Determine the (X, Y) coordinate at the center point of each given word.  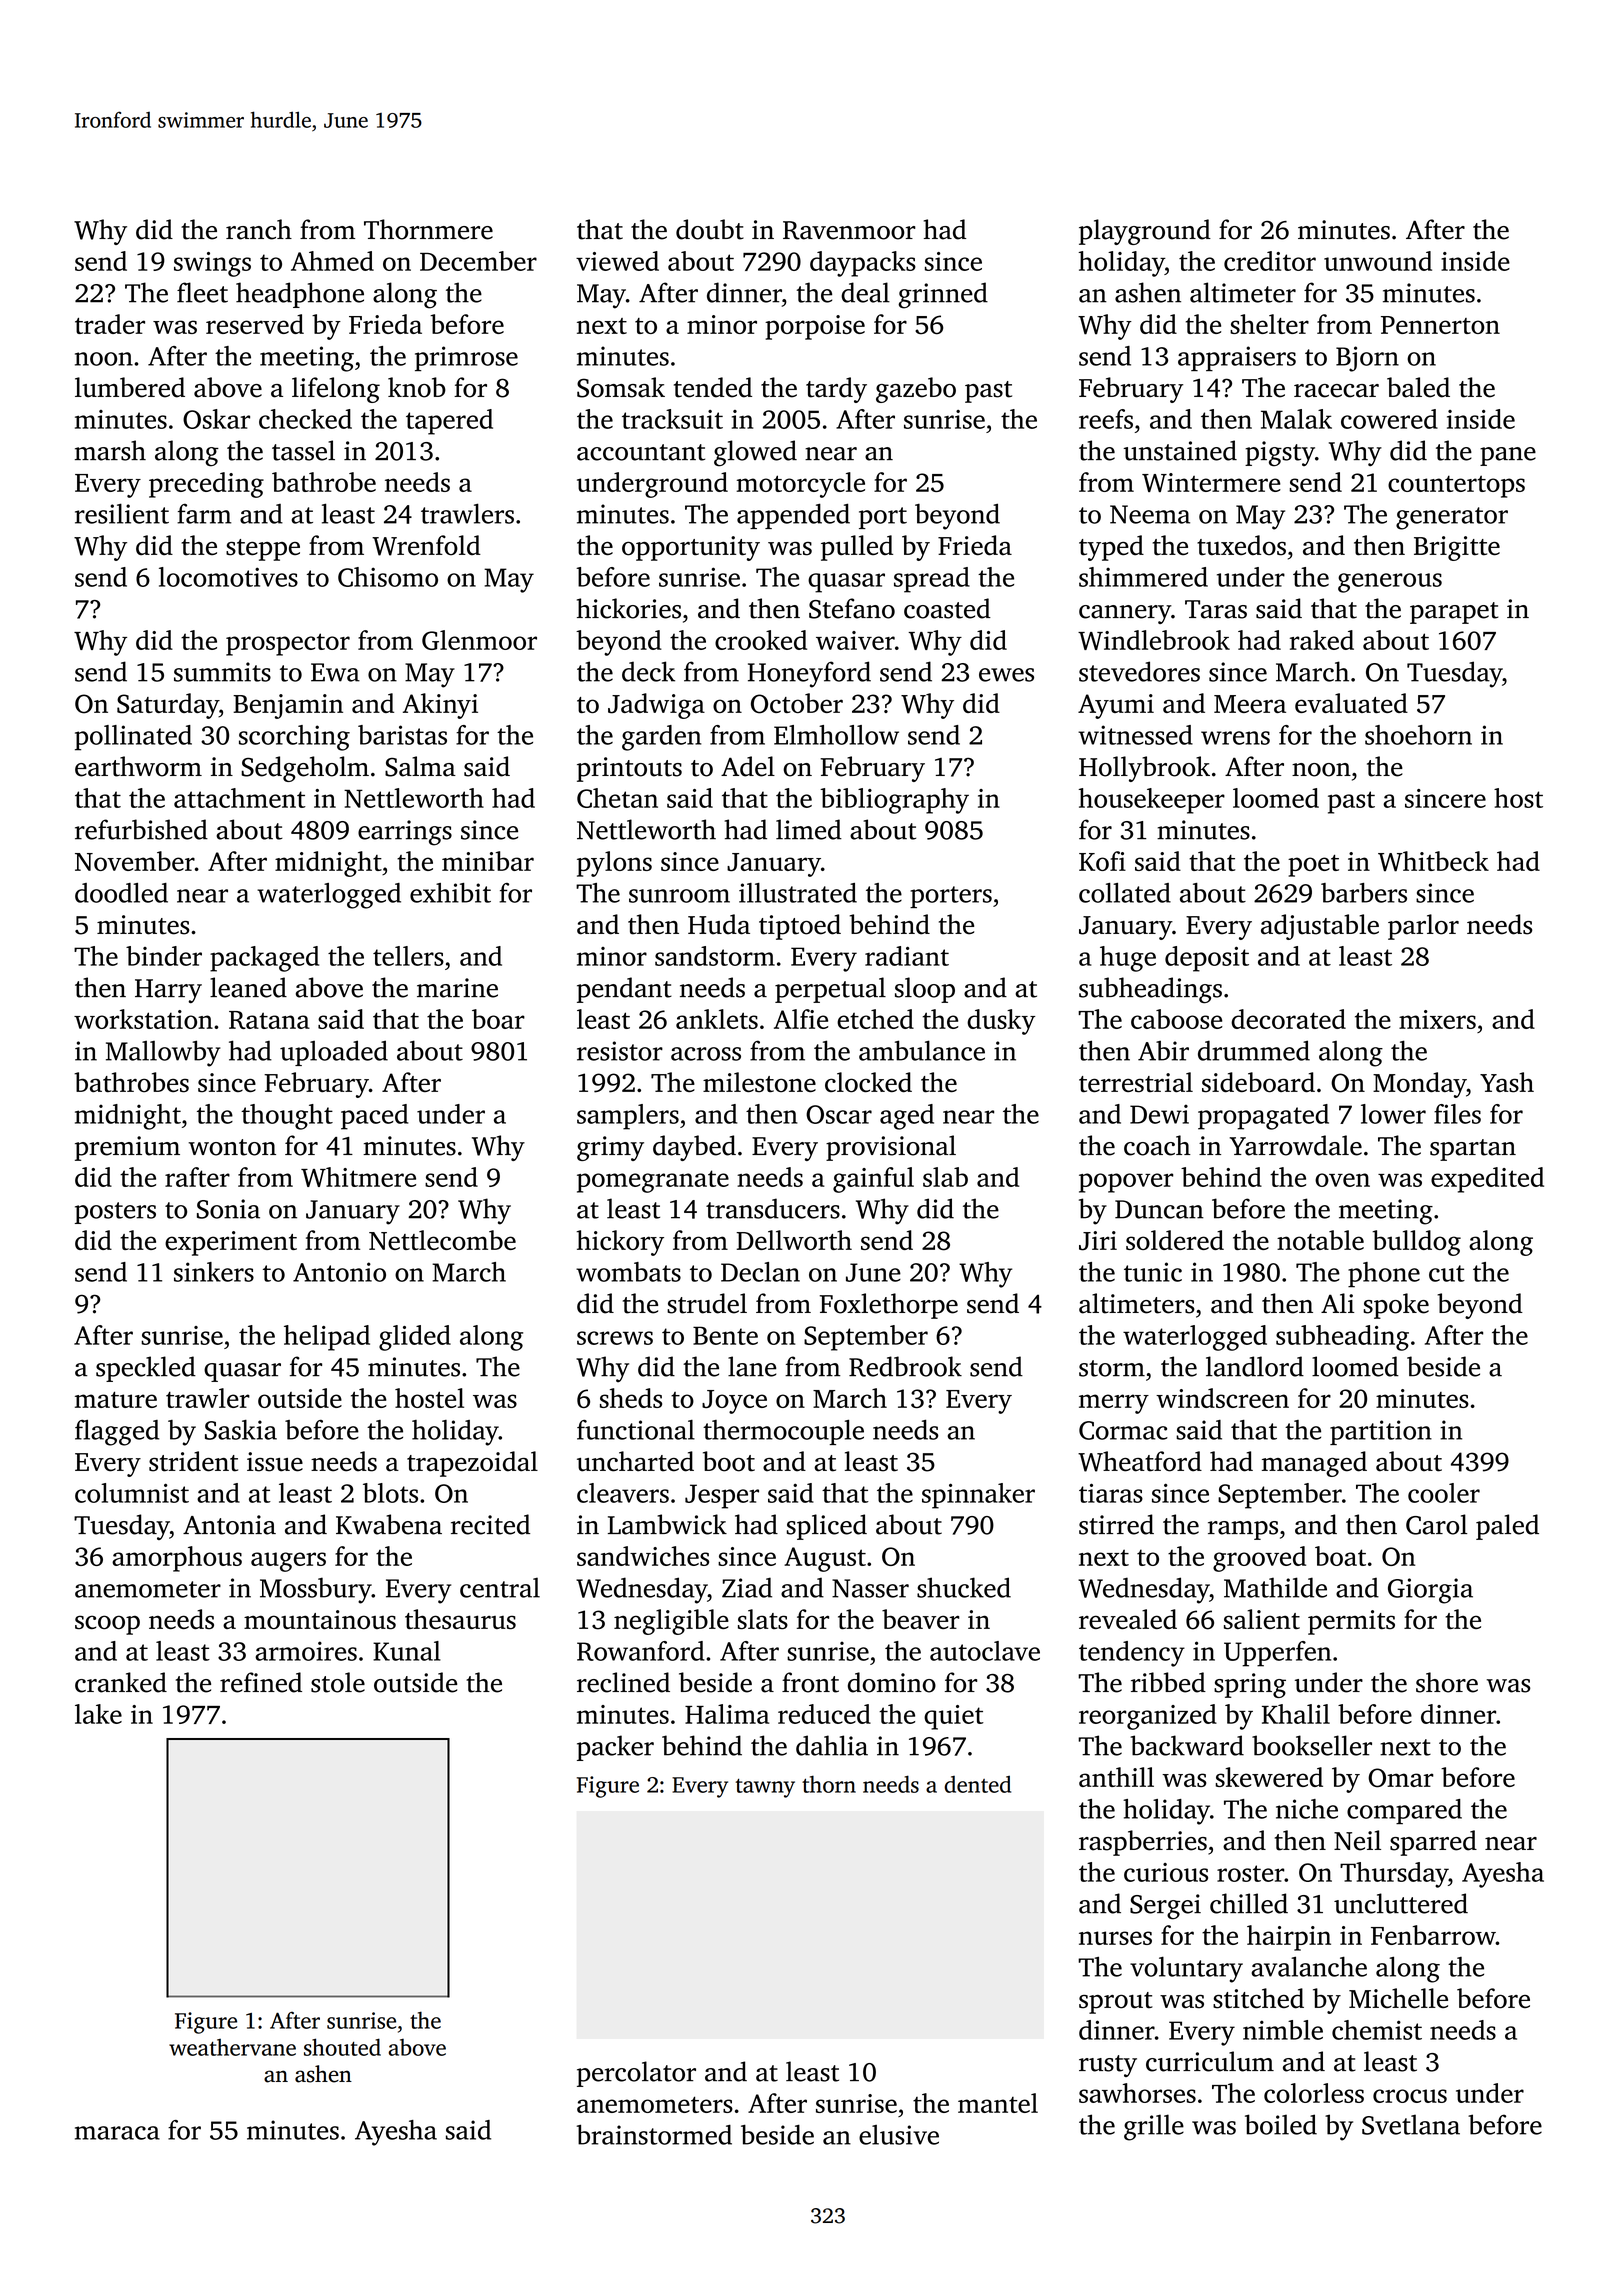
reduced (824, 1714)
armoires (306, 1651)
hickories (629, 608)
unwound (1378, 261)
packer (615, 1748)
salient (1262, 1619)
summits (222, 672)
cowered (1389, 419)
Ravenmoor (849, 230)
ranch (259, 229)
